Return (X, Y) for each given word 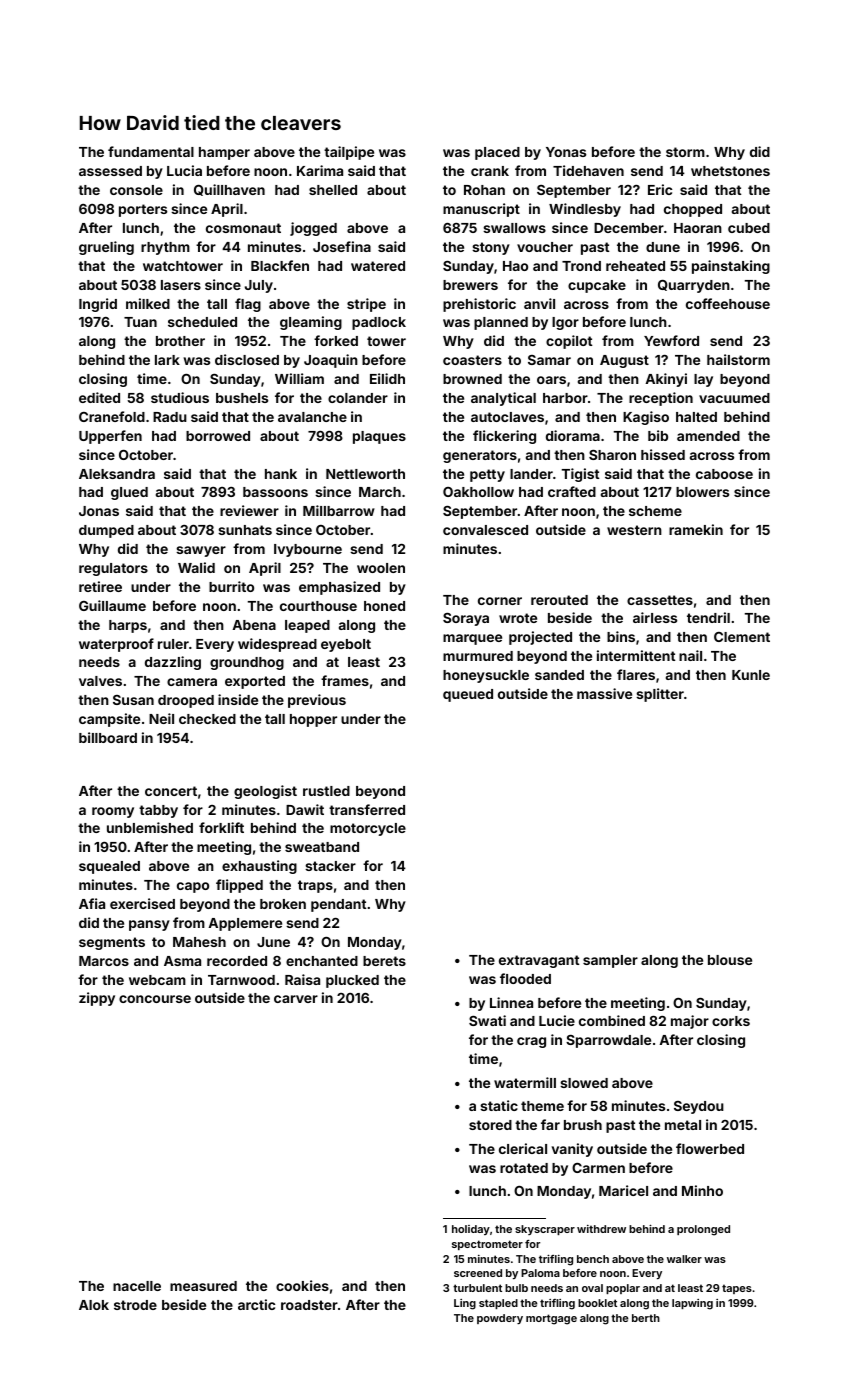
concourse (155, 999)
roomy (113, 812)
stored (490, 1125)
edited (99, 397)
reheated (635, 266)
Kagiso (646, 418)
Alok (94, 1305)
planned (501, 323)
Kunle (751, 675)
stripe (366, 305)
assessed (110, 171)
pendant (338, 905)
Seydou (699, 1107)
